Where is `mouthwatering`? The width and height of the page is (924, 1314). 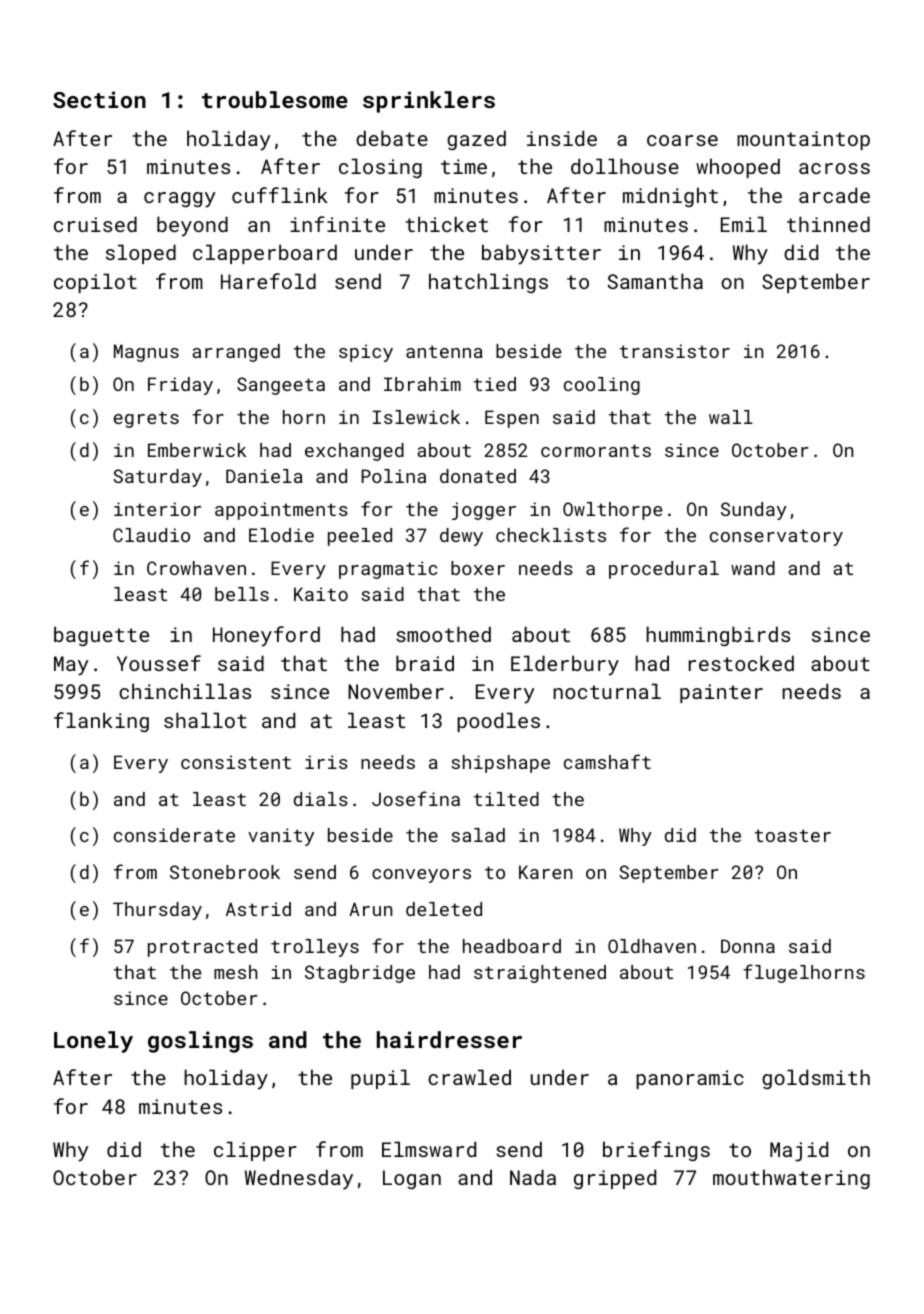 mouthwatering is located at coordinates (791, 1179).
